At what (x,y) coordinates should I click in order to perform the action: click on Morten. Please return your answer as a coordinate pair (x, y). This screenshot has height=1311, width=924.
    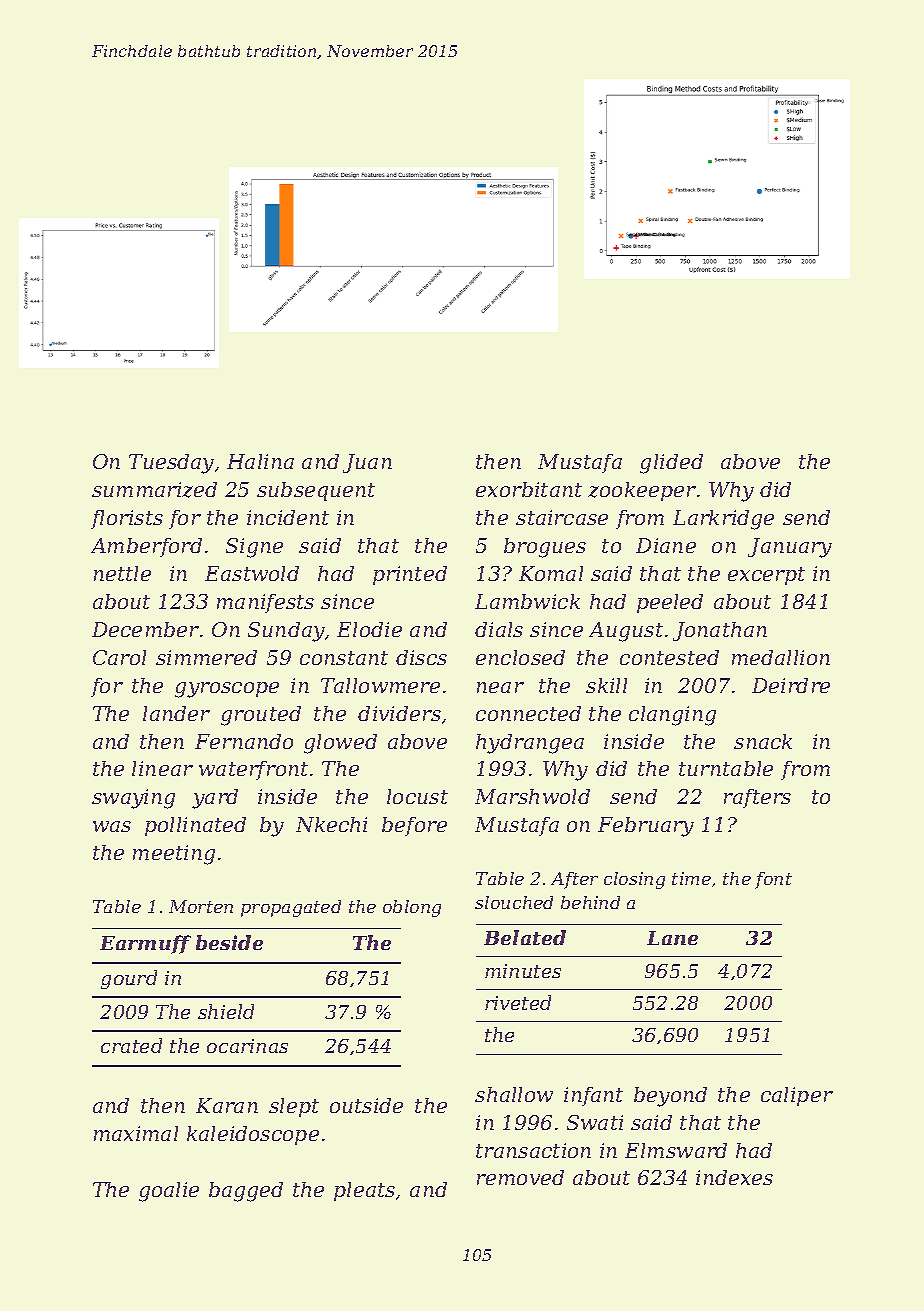
    Looking at the image, I should click on (201, 906).
